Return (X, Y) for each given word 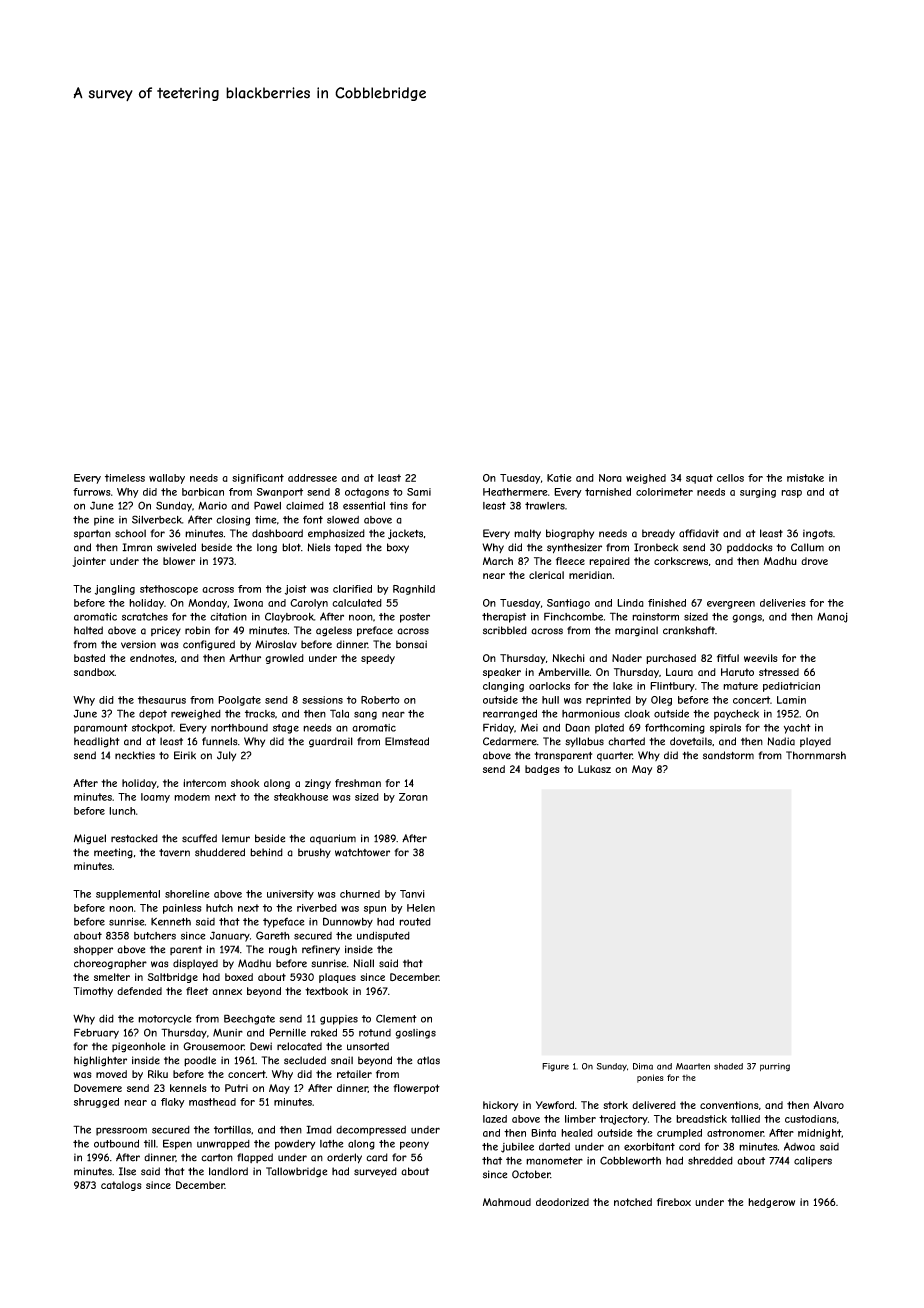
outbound (116, 1143)
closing (233, 521)
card (377, 1157)
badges (542, 770)
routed (415, 922)
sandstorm (728, 755)
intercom (204, 783)
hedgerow (771, 1203)
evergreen (731, 605)
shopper (93, 950)
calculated (357, 603)
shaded (728, 1066)
